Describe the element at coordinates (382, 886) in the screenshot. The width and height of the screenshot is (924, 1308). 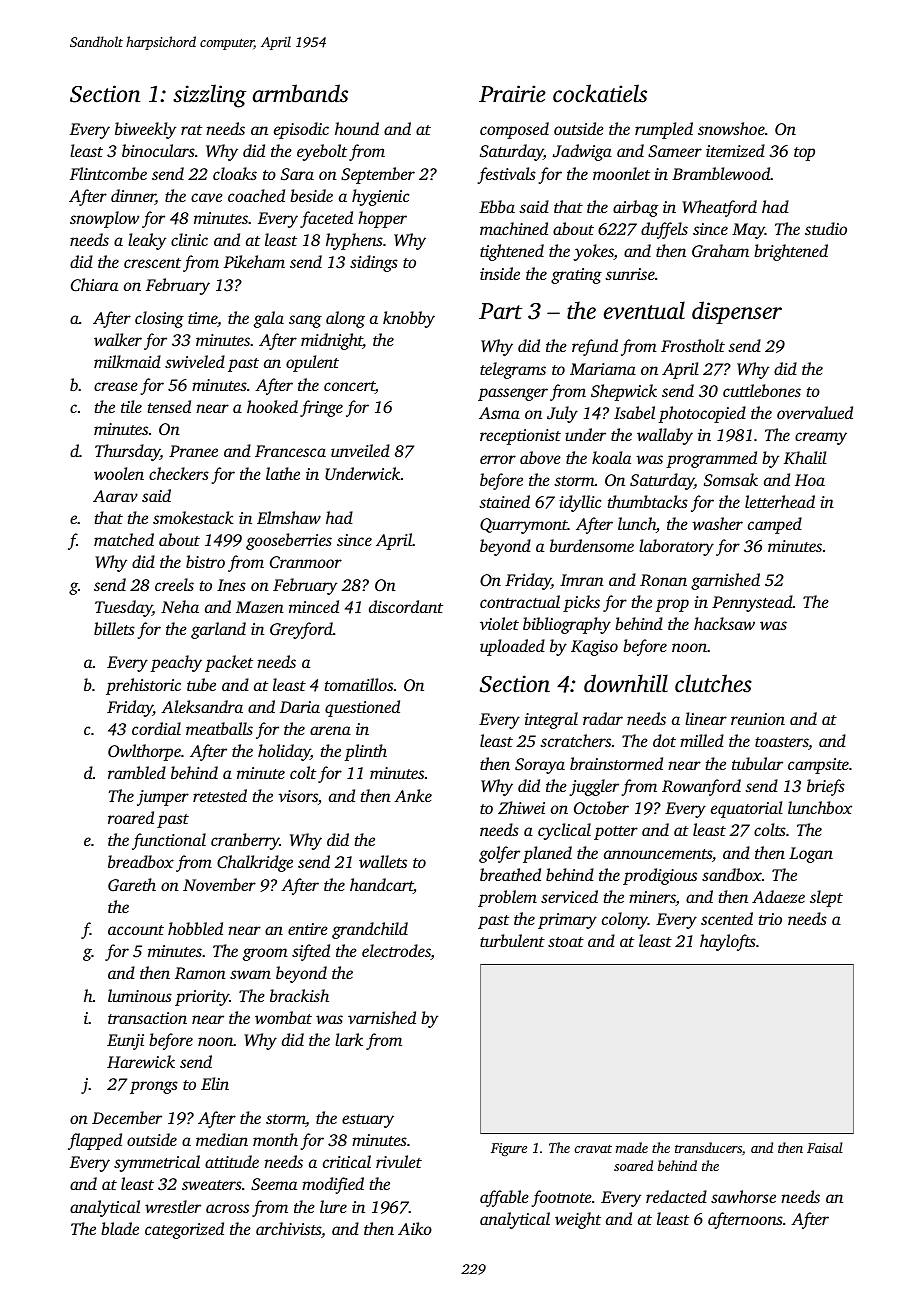
I see `handcart` at that location.
